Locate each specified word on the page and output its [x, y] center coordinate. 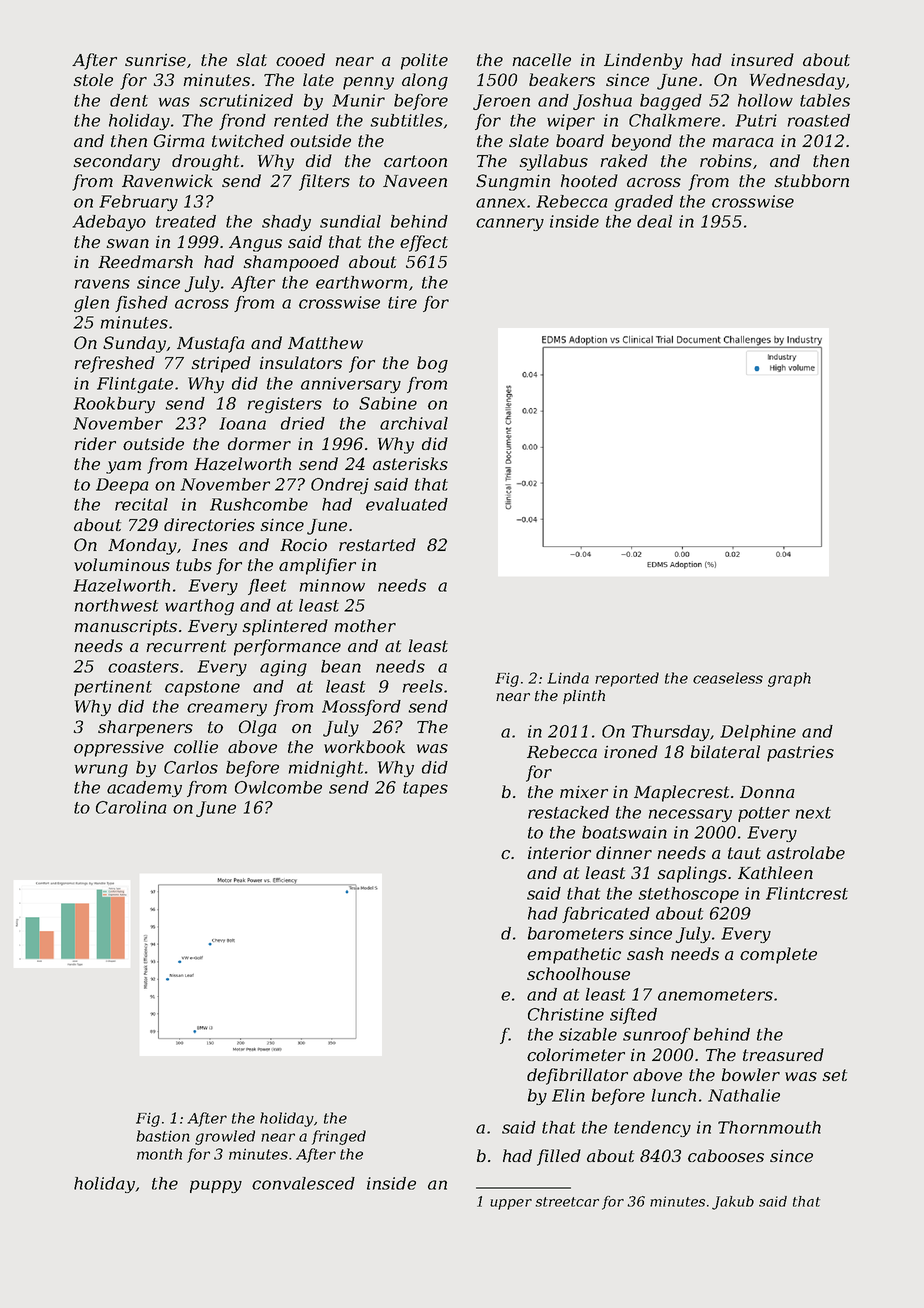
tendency [652, 1129]
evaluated [407, 504]
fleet [267, 587]
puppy [216, 1186]
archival [414, 423]
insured [762, 59]
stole [93, 79]
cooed [300, 59]
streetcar [567, 1202]
